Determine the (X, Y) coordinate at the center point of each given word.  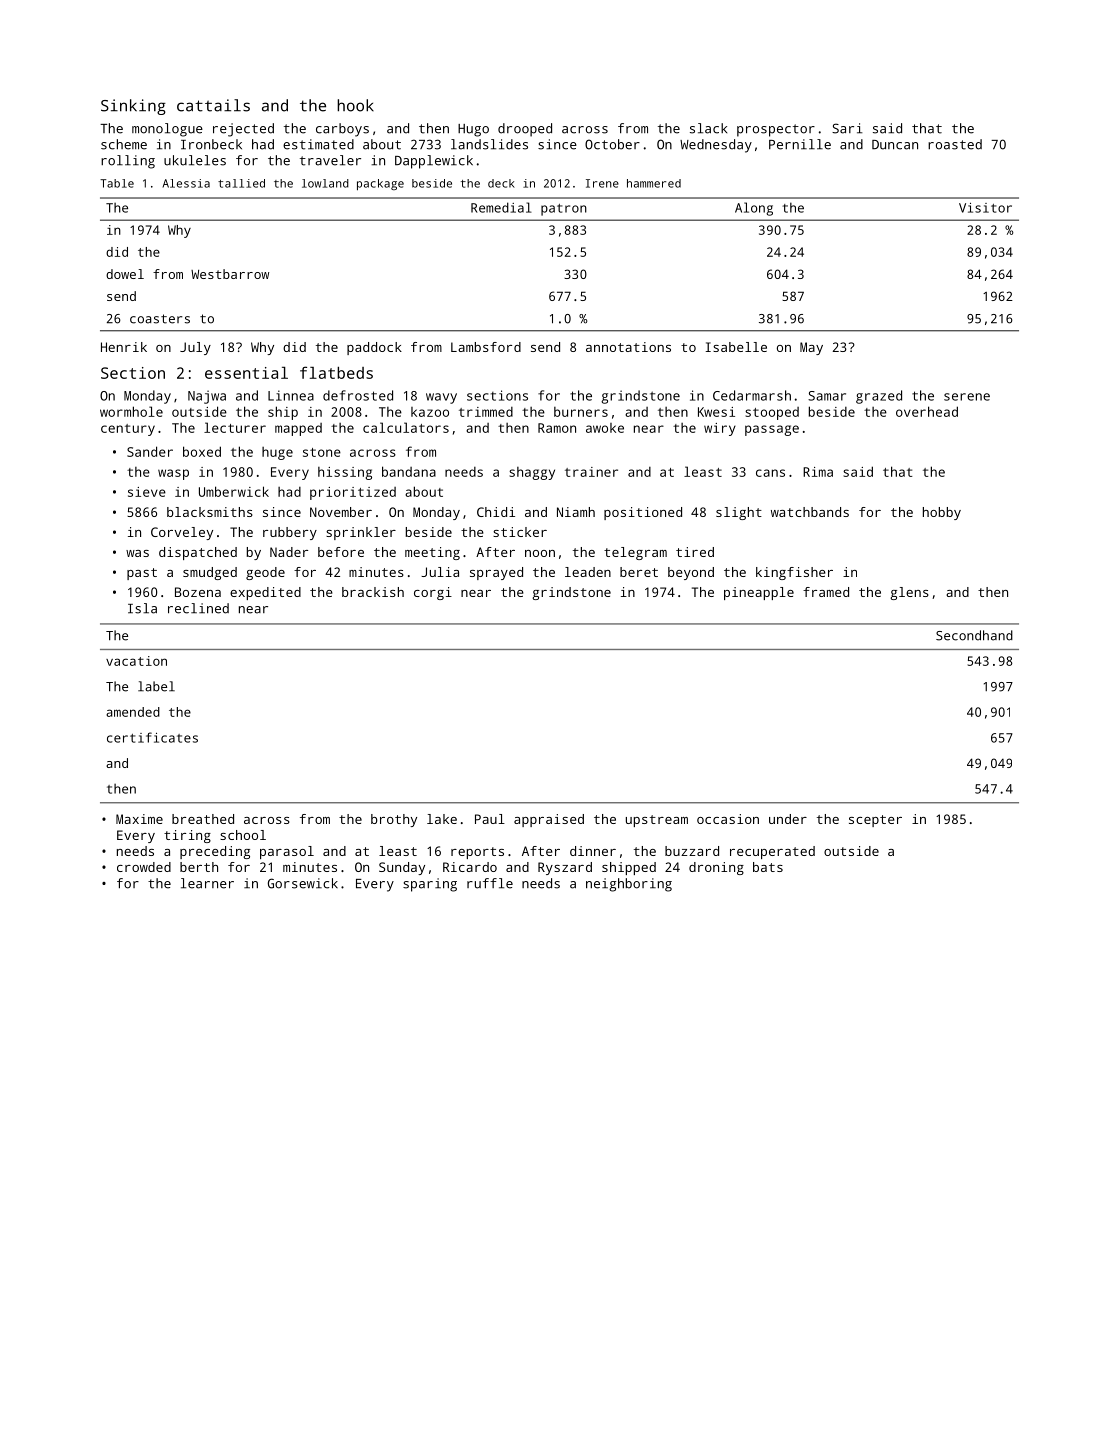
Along (754, 209)
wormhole (131, 411)
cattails (213, 105)
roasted (955, 144)
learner (207, 883)
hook (355, 105)
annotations (628, 347)
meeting (432, 553)
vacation (136, 661)
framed (826, 592)
